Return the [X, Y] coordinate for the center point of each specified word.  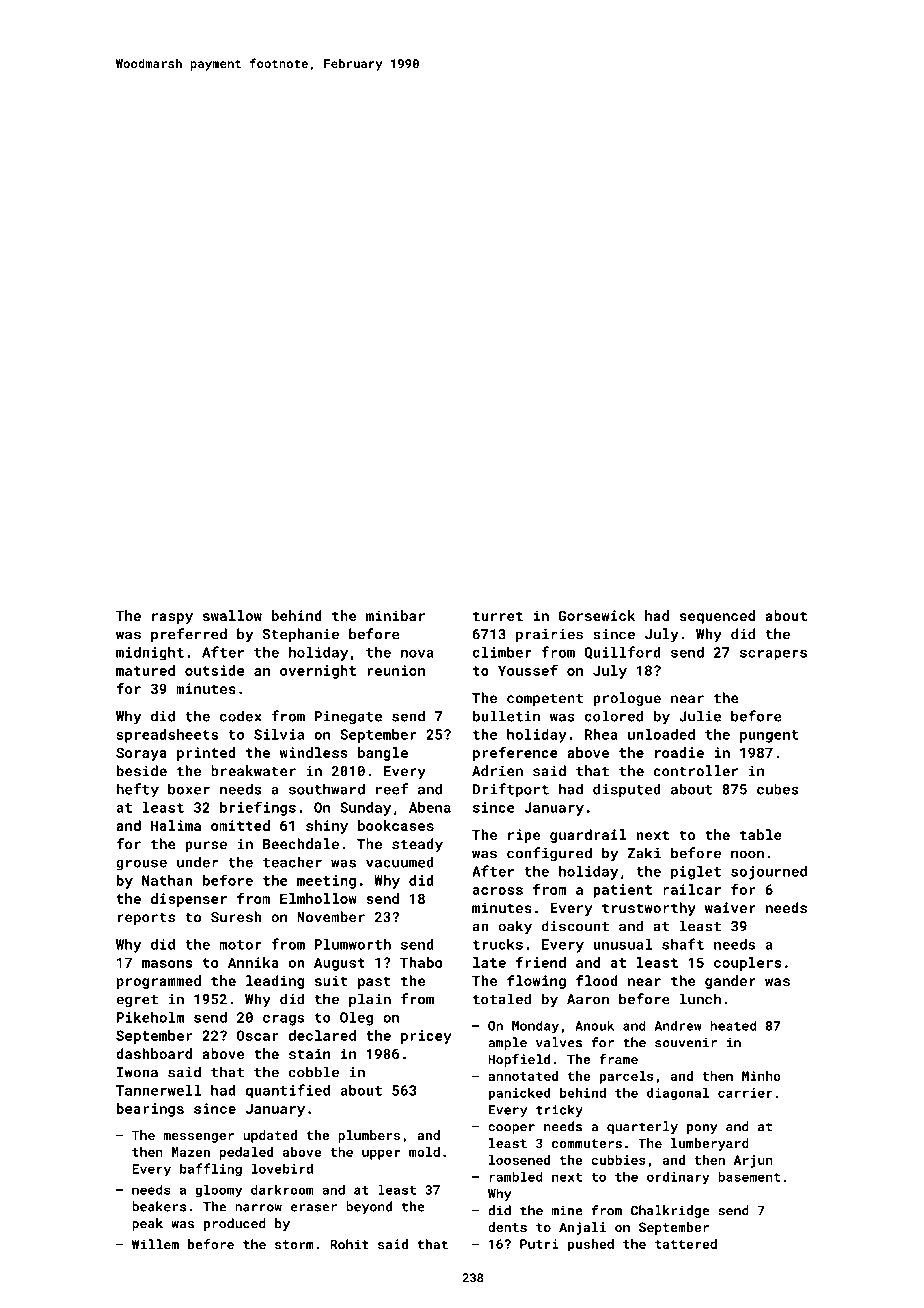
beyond [369, 1207]
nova [417, 654]
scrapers [773, 655]
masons [167, 964]
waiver [730, 907]
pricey [426, 1037]
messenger [199, 1138]
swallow [232, 615]
